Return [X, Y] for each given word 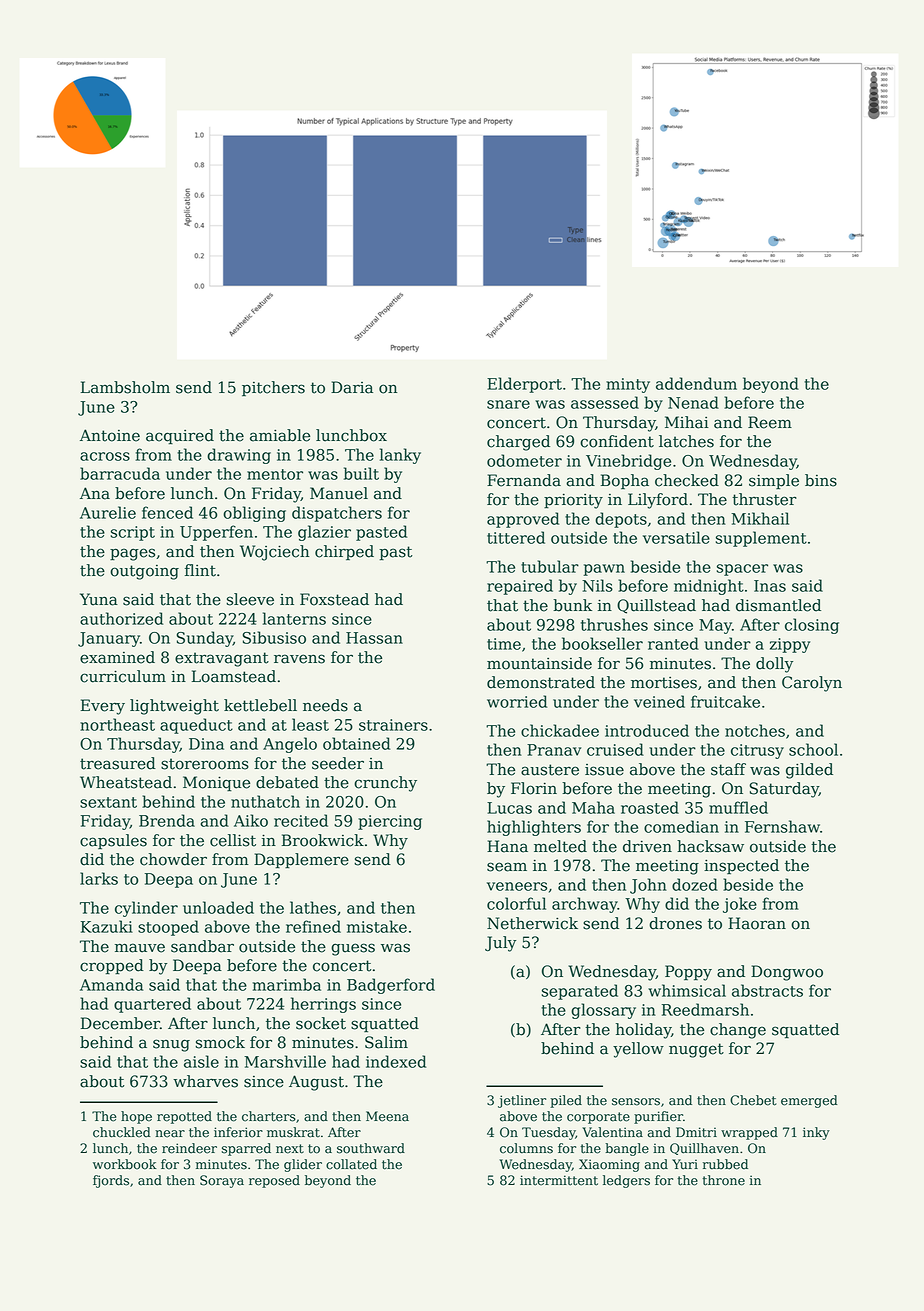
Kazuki [107, 926]
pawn [604, 570]
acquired [180, 437]
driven [647, 846]
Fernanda [524, 480]
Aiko [251, 820]
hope [136, 1117]
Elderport [524, 385]
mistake [377, 926]
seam [507, 867]
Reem [770, 422]
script [133, 533]
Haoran [757, 923]
